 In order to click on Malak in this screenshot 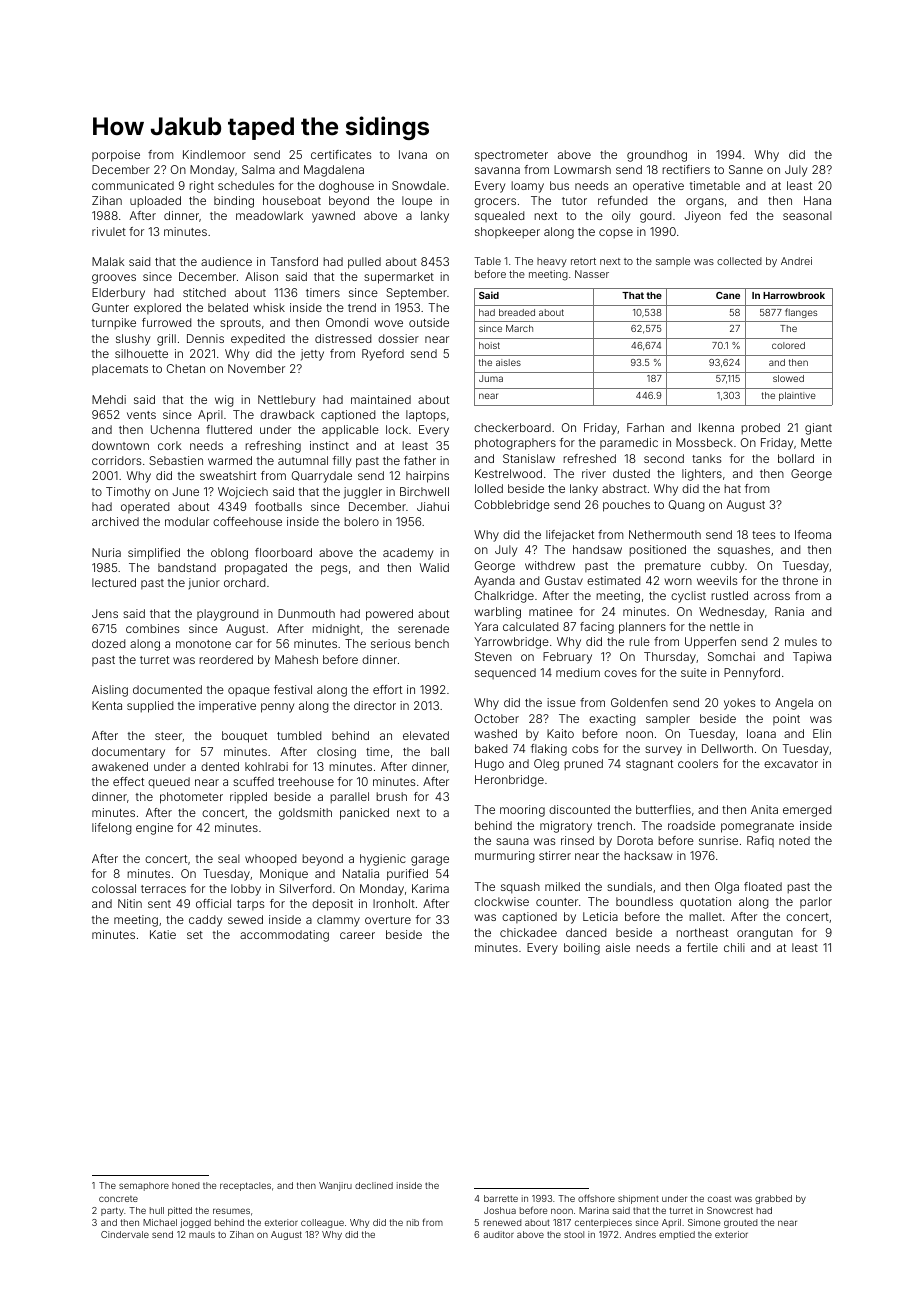, I will do `click(108, 261)`.
